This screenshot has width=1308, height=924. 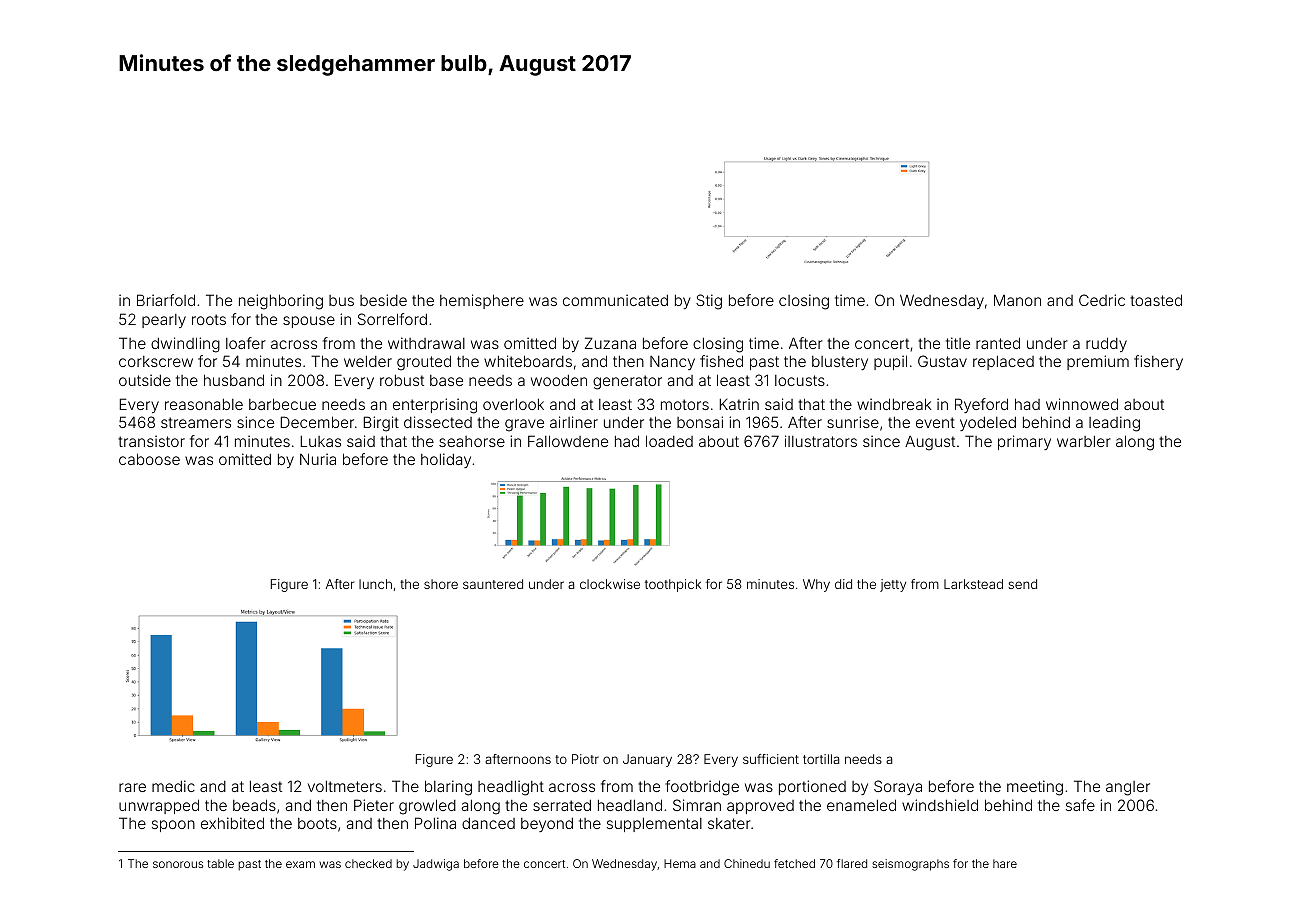 I want to click on beside, so click(x=383, y=300).
